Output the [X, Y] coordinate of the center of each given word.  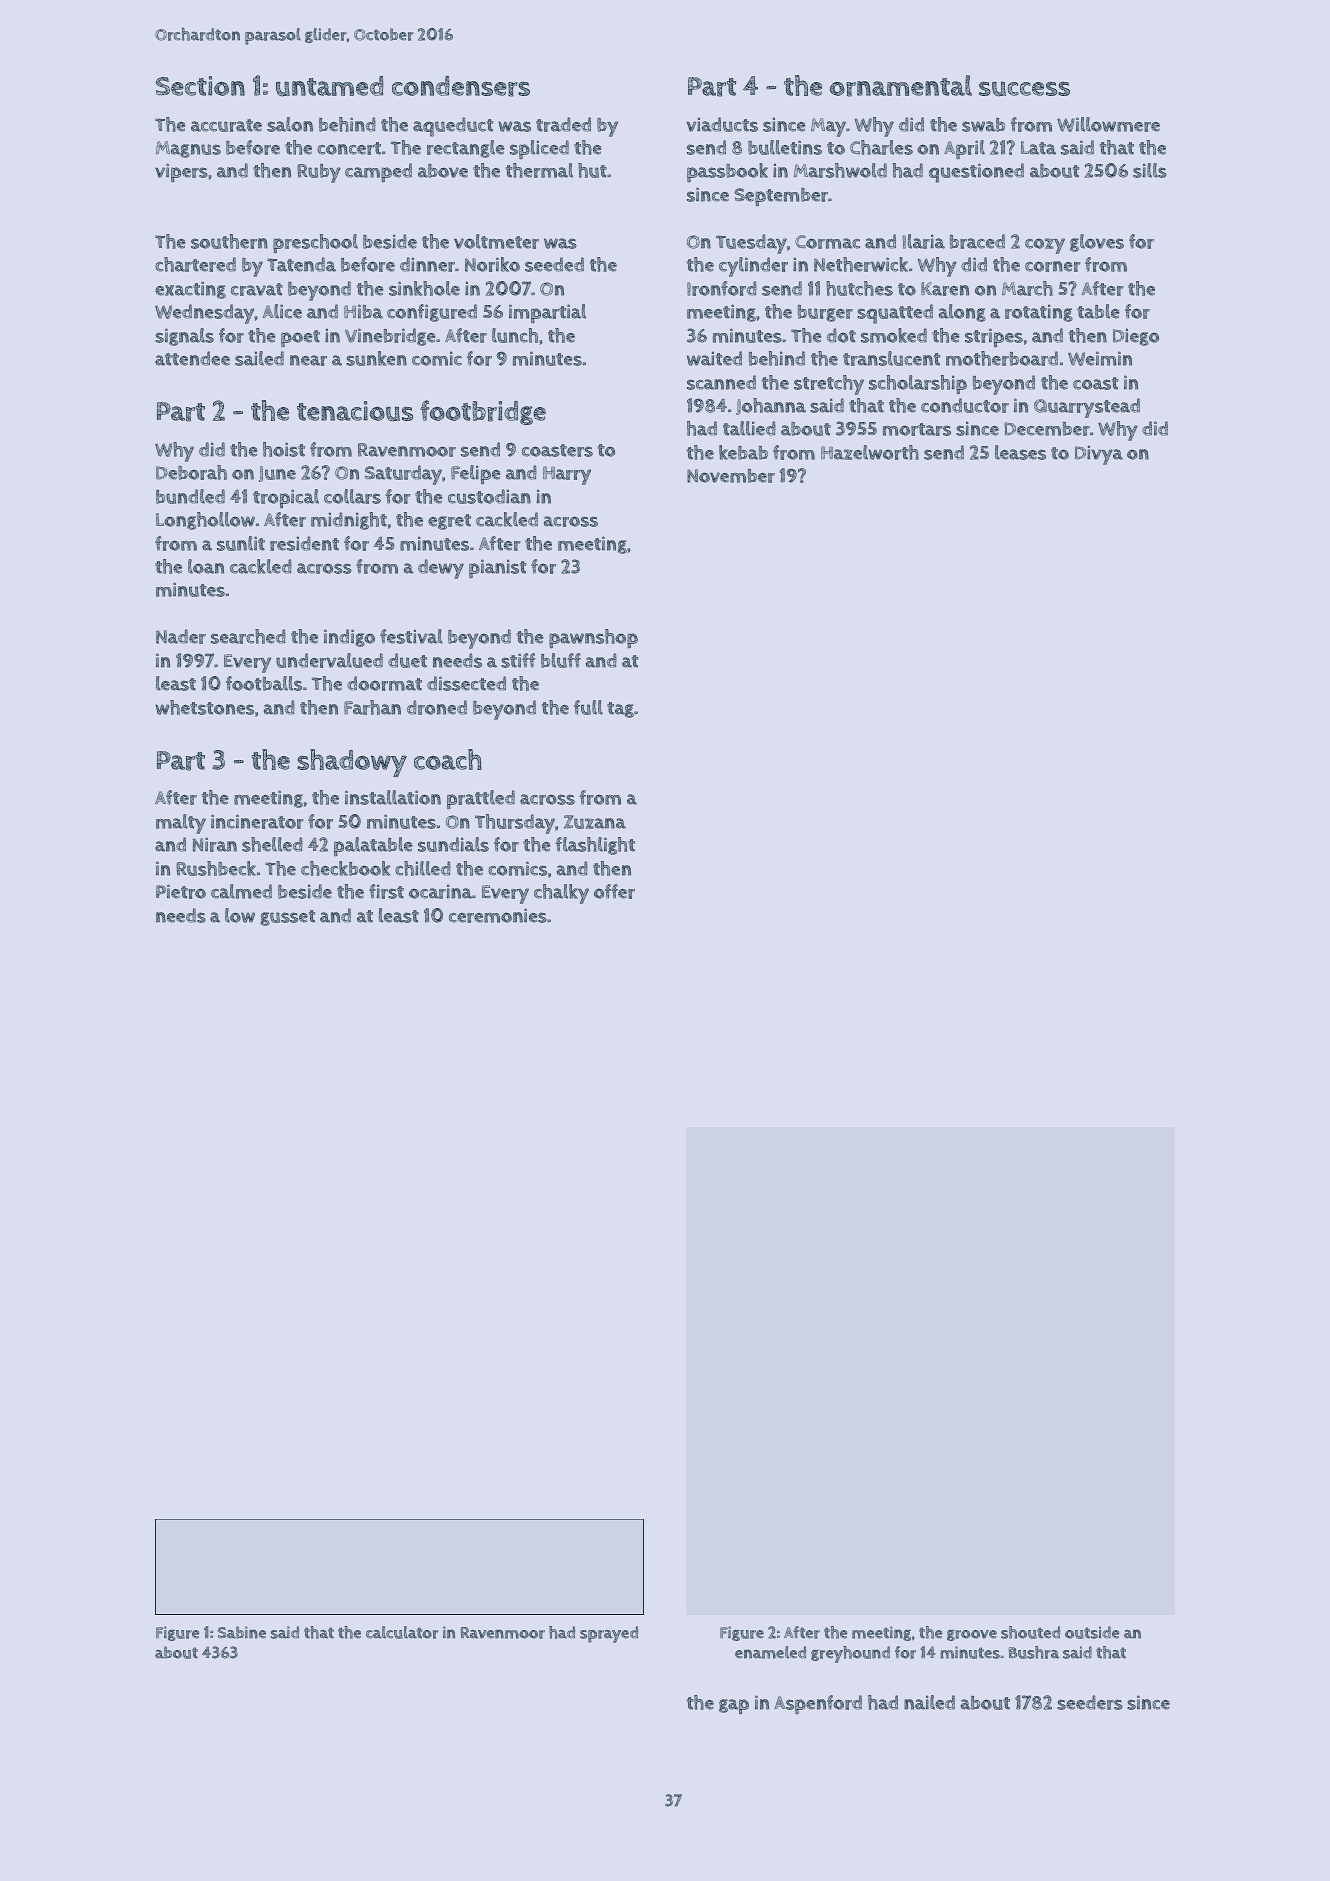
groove [972, 1635]
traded [563, 124]
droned [437, 707]
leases [1020, 452]
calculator [402, 1632]
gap [734, 1706]
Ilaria [924, 241]
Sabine [242, 1632]
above [443, 171]
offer [614, 891]
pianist [497, 569]
